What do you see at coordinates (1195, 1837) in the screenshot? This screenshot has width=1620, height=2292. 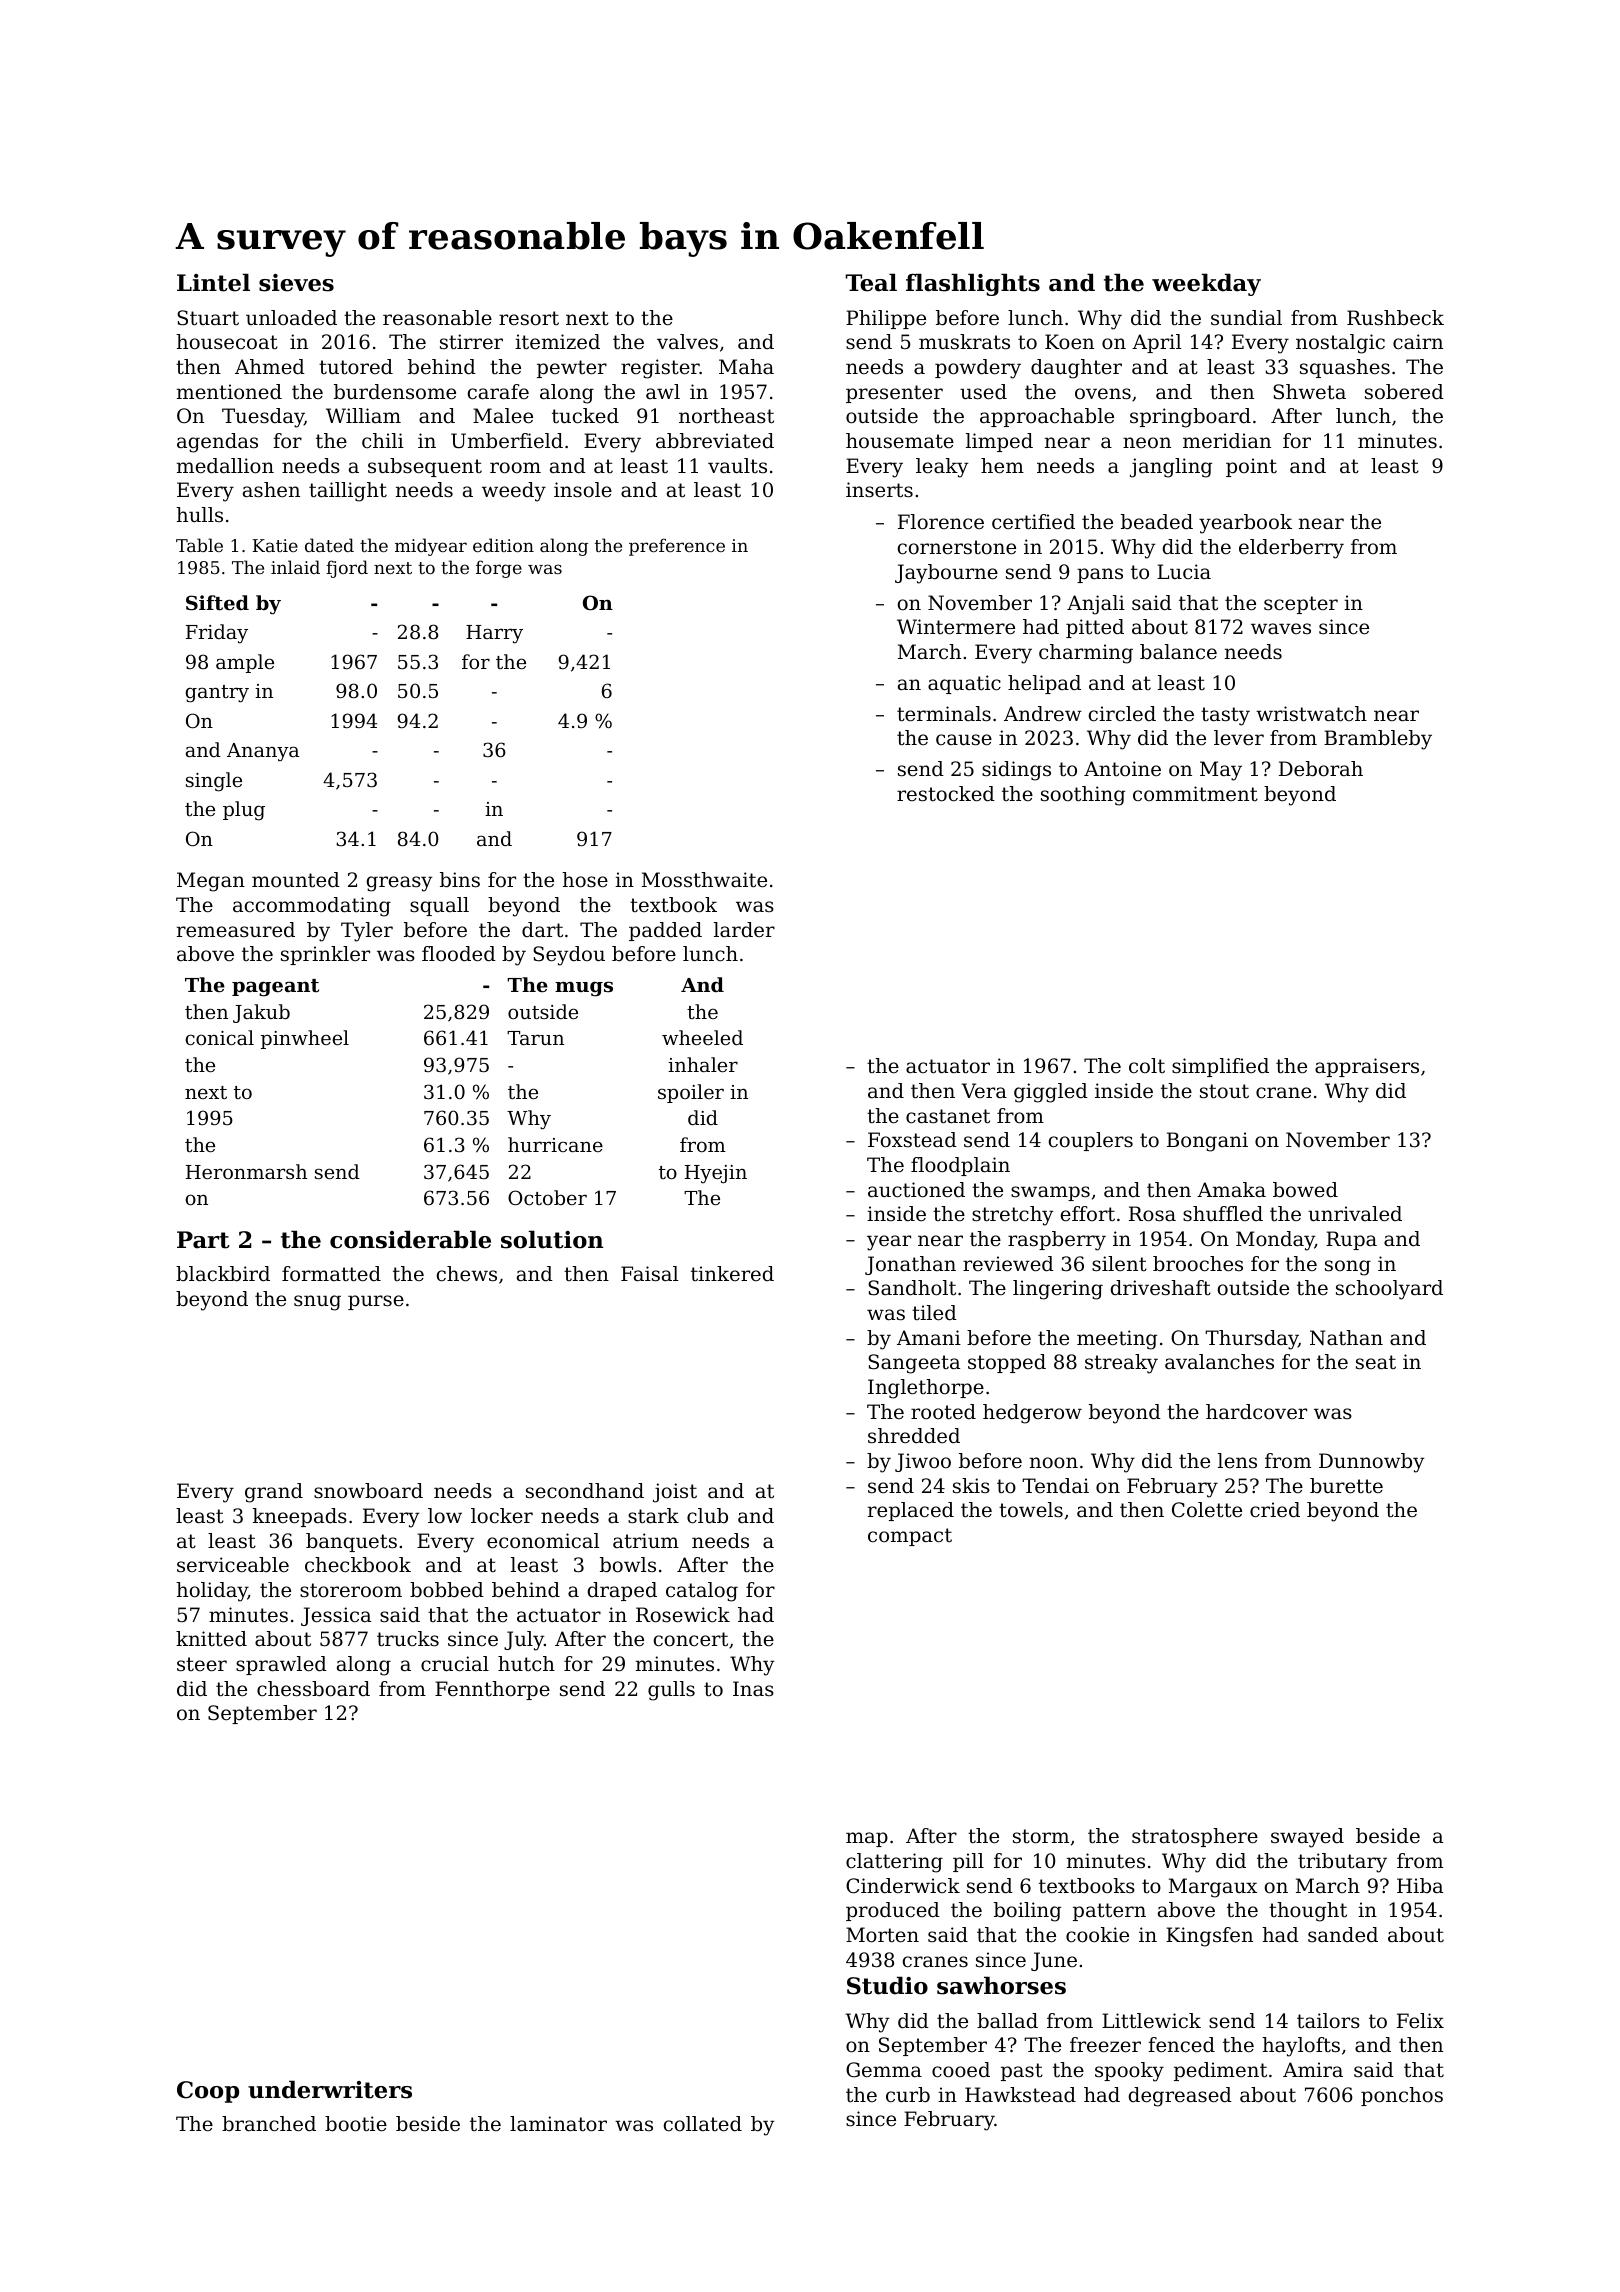 I see `stratosphere` at bounding box center [1195, 1837].
